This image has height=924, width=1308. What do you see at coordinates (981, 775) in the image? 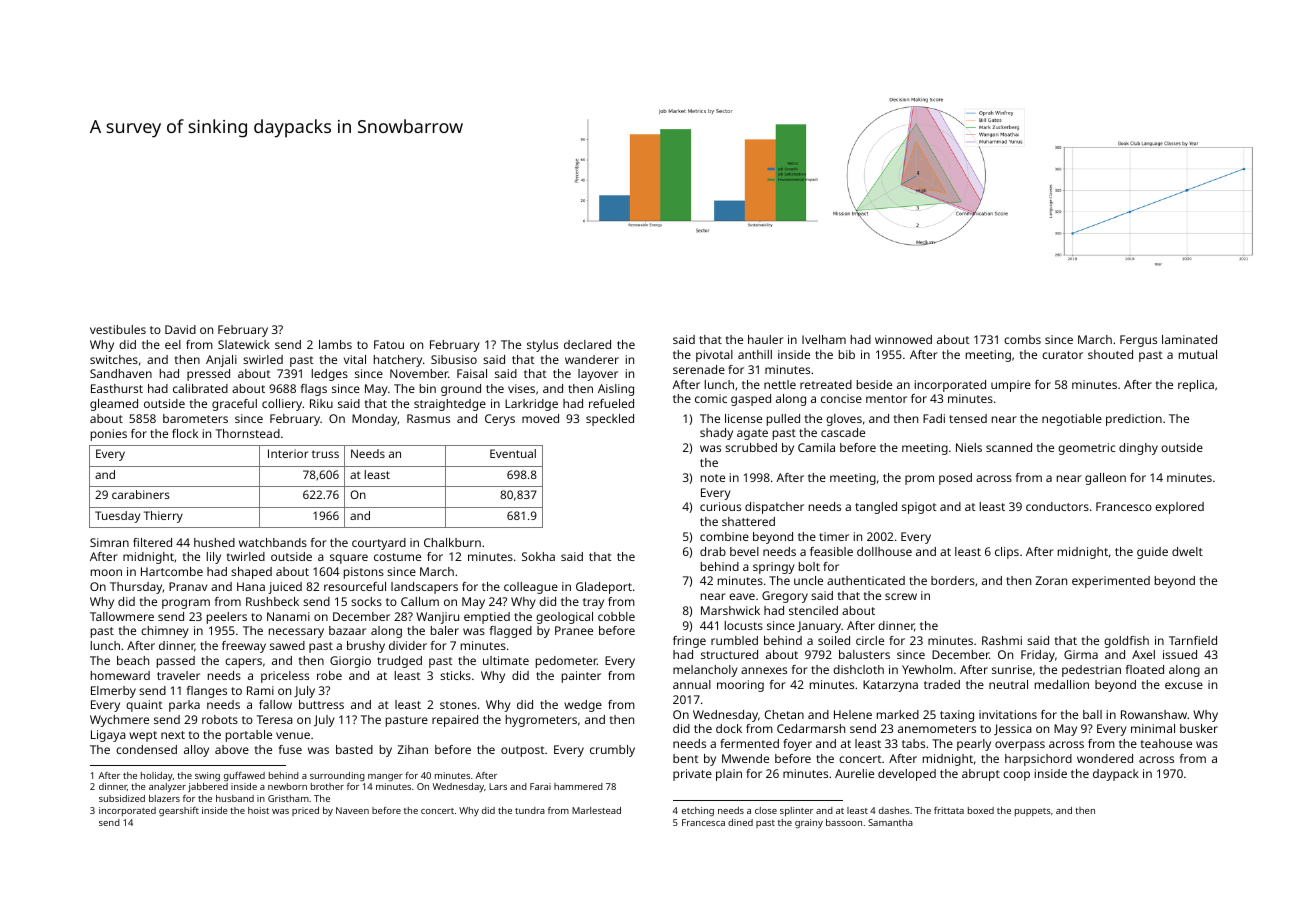
I see `abrupt` at bounding box center [981, 775].
